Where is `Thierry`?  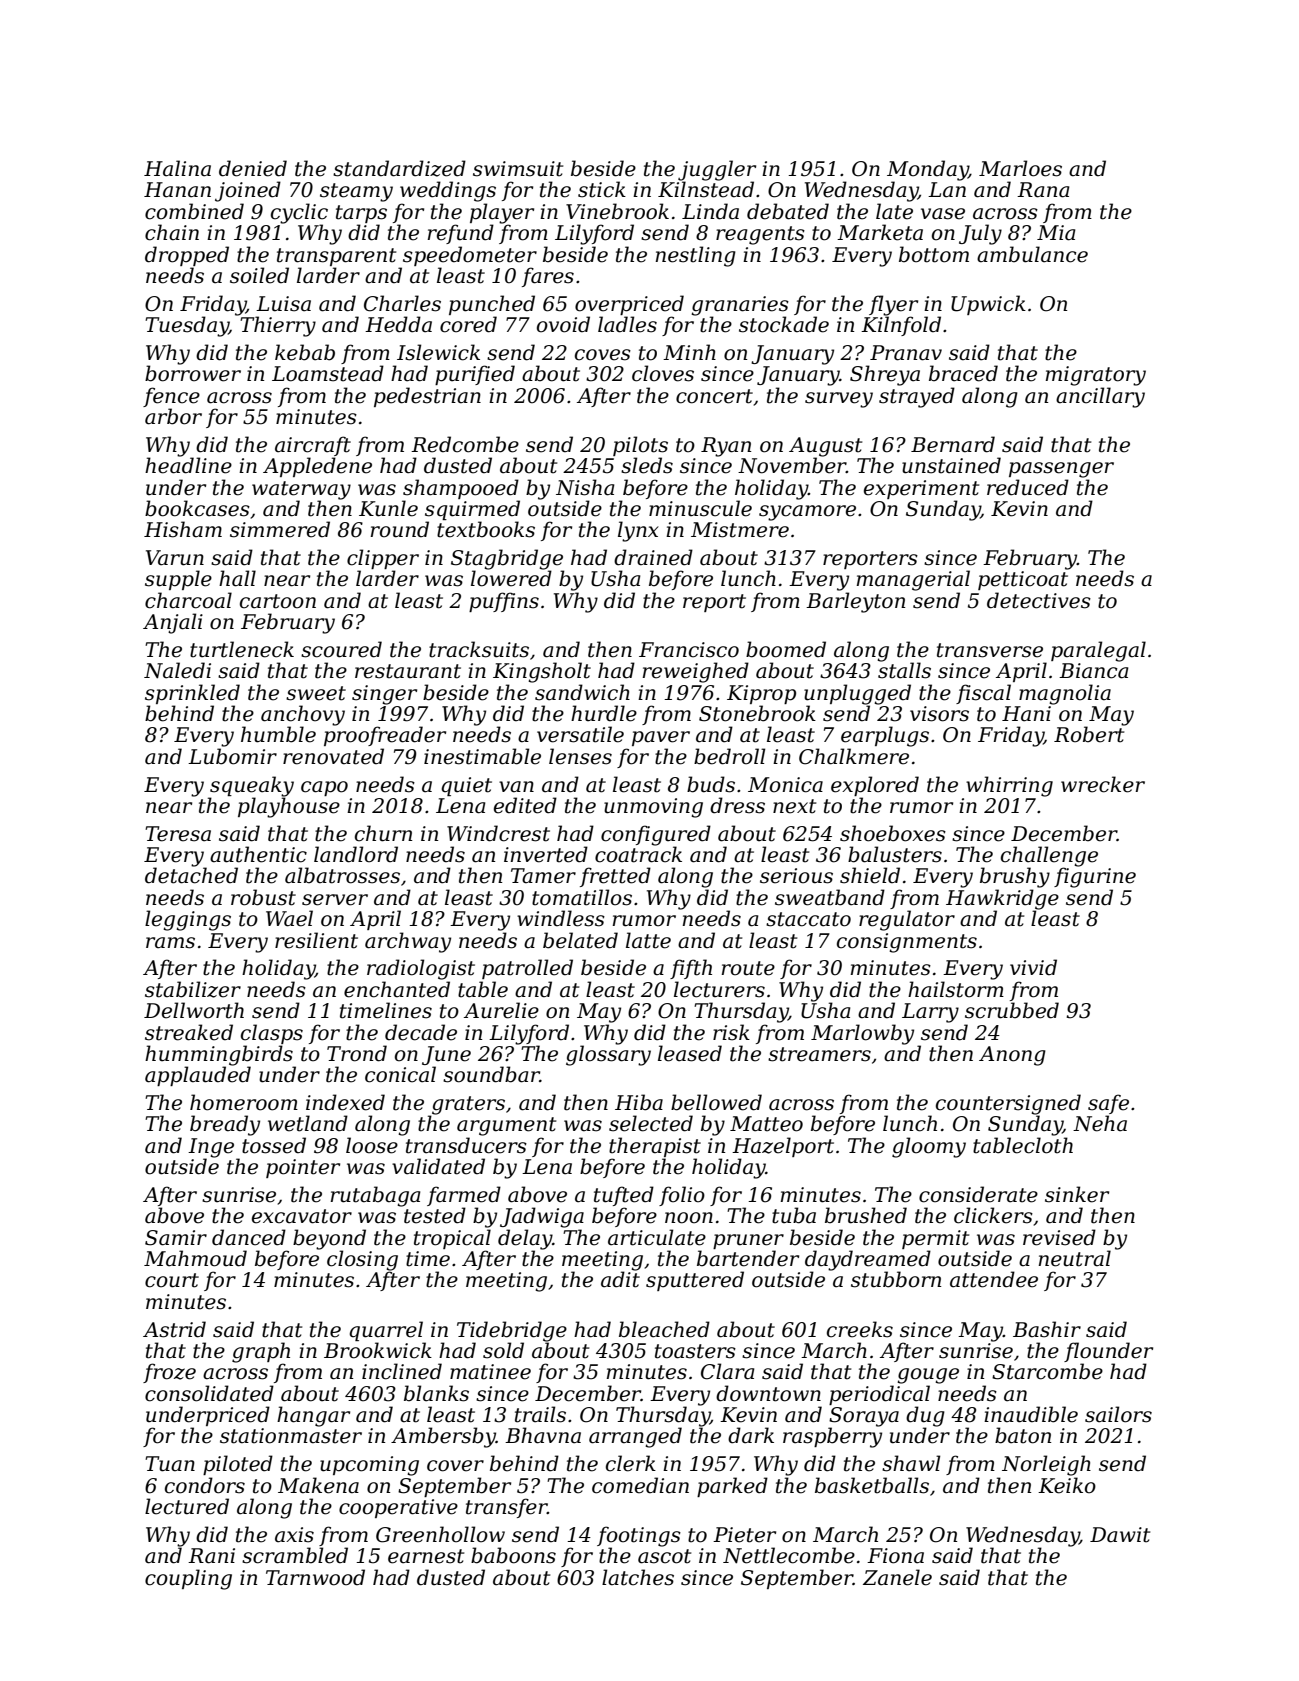 Thierry is located at coordinates (278, 326).
